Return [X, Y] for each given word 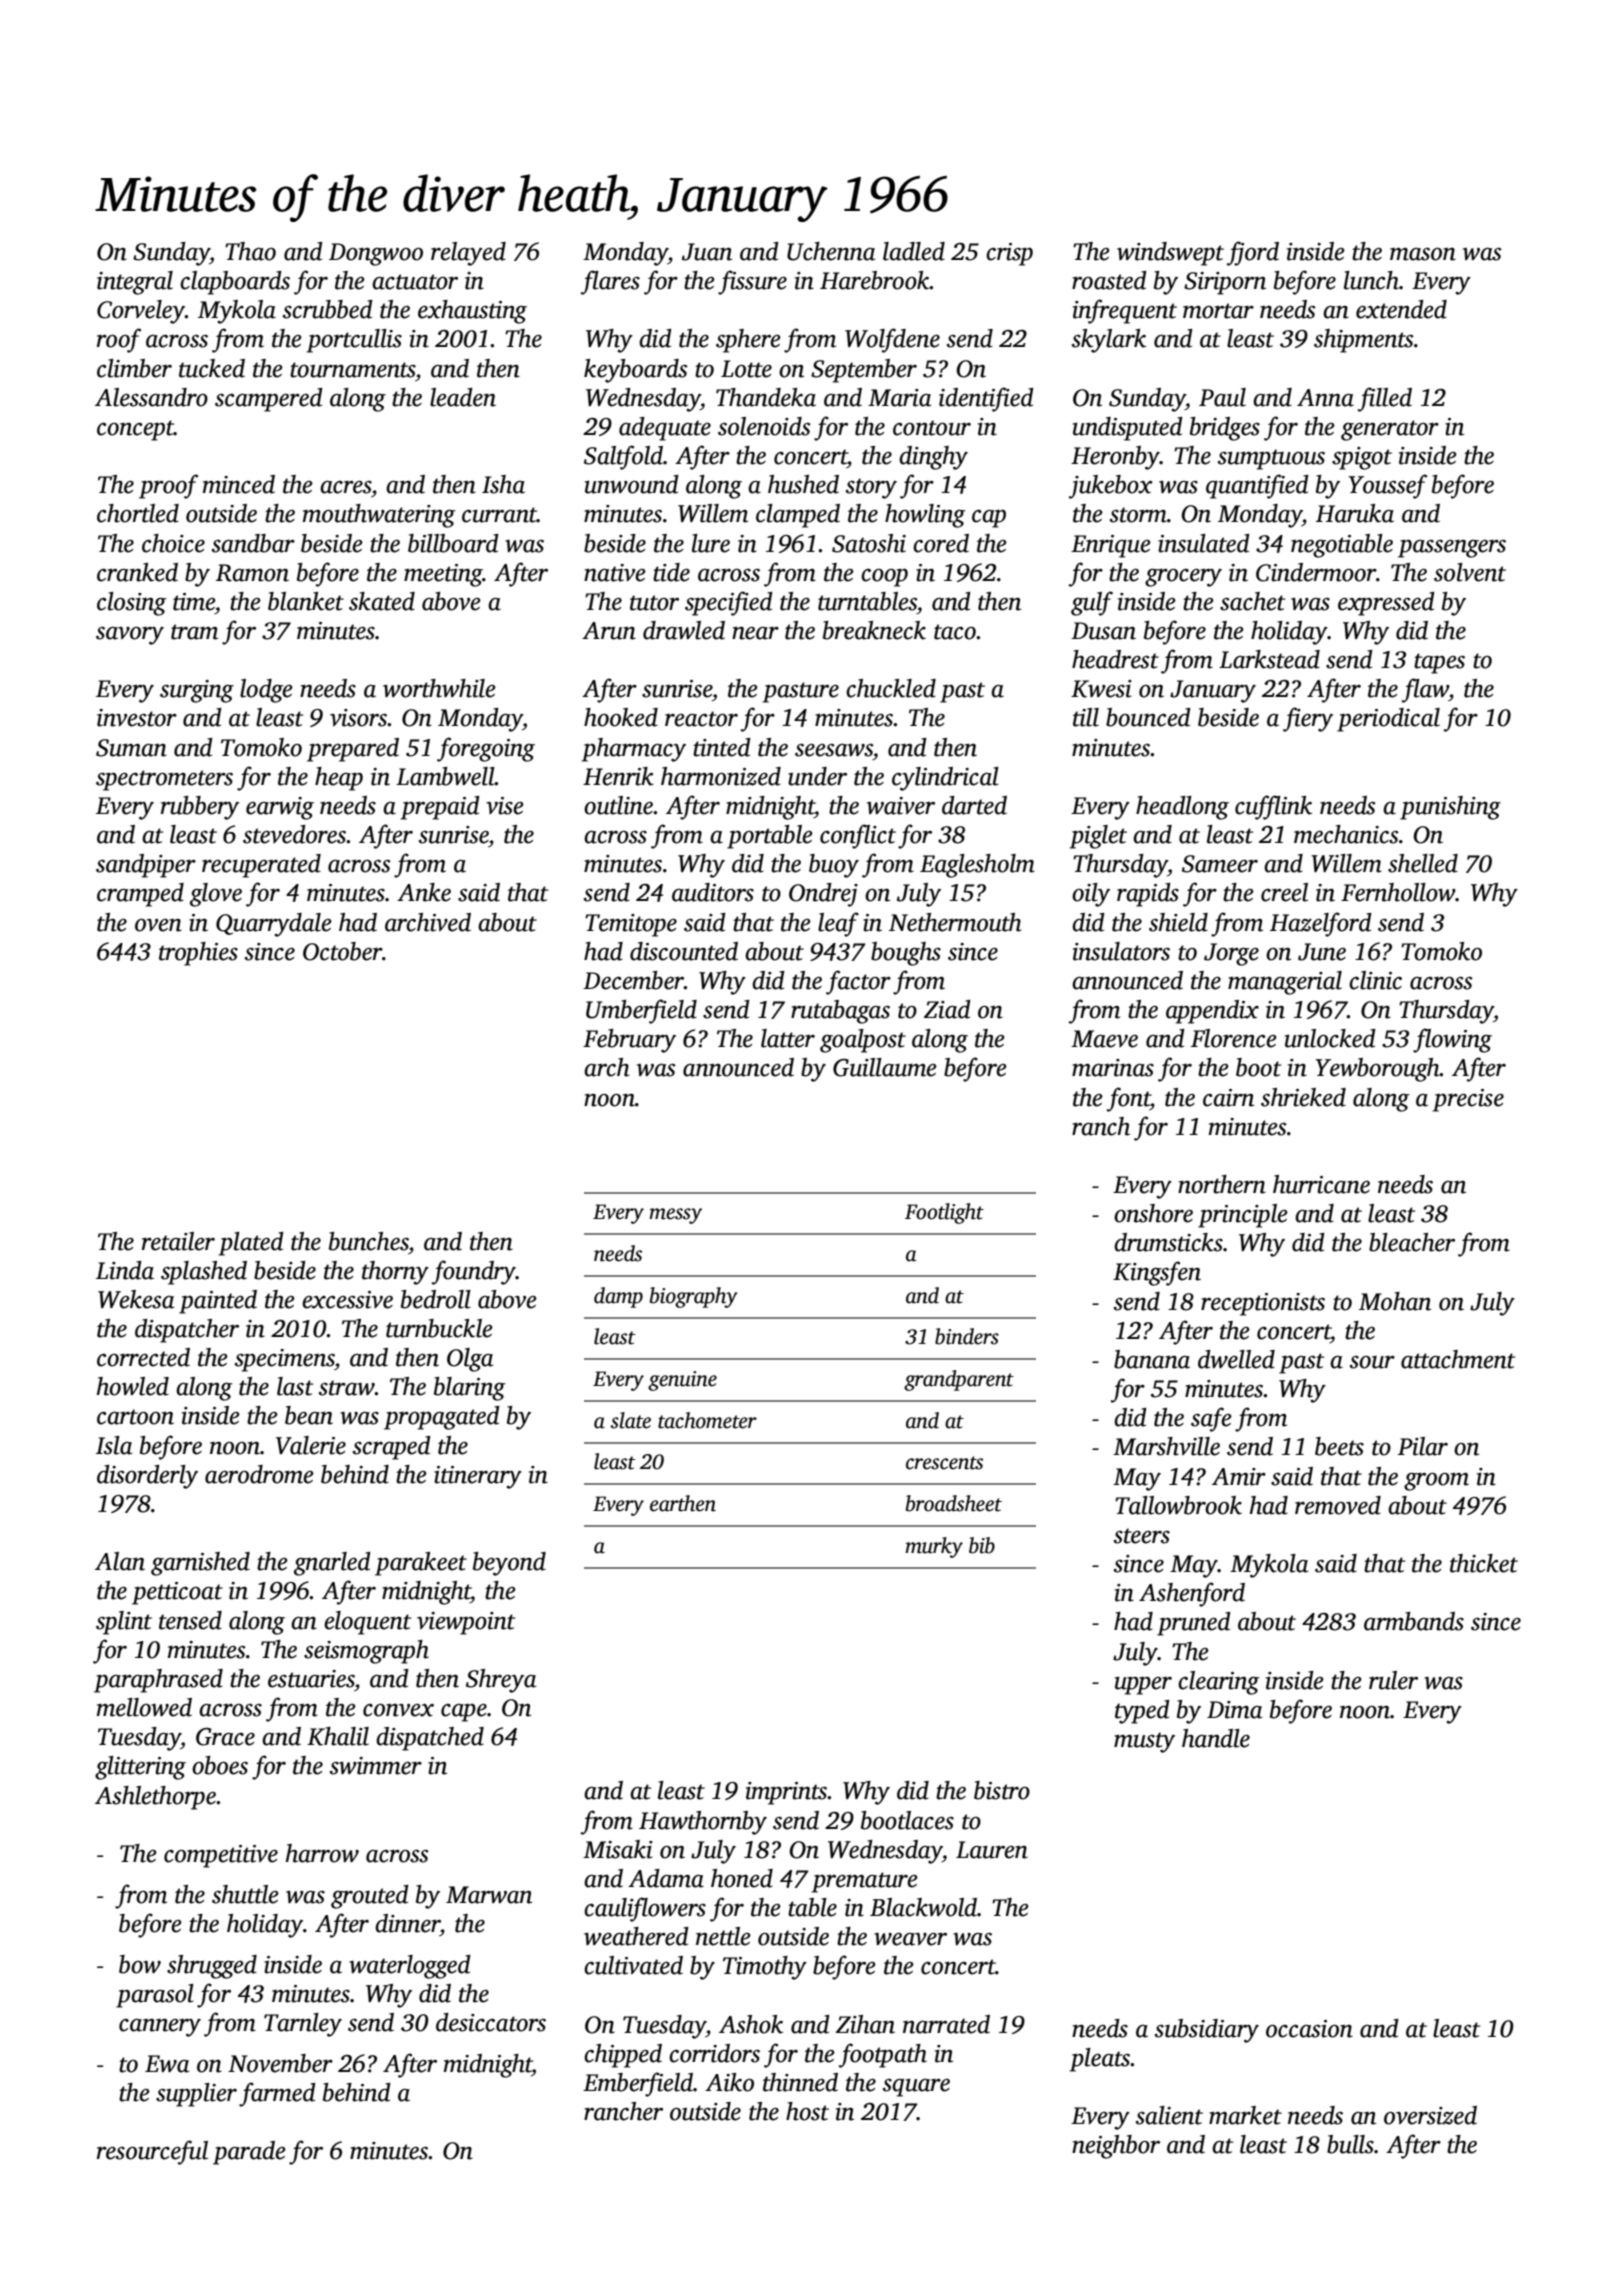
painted [218, 1302]
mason [1423, 254]
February [629, 1041]
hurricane [1321, 1184]
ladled [914, 251]
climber [134, 368]
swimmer [376, 1766]
